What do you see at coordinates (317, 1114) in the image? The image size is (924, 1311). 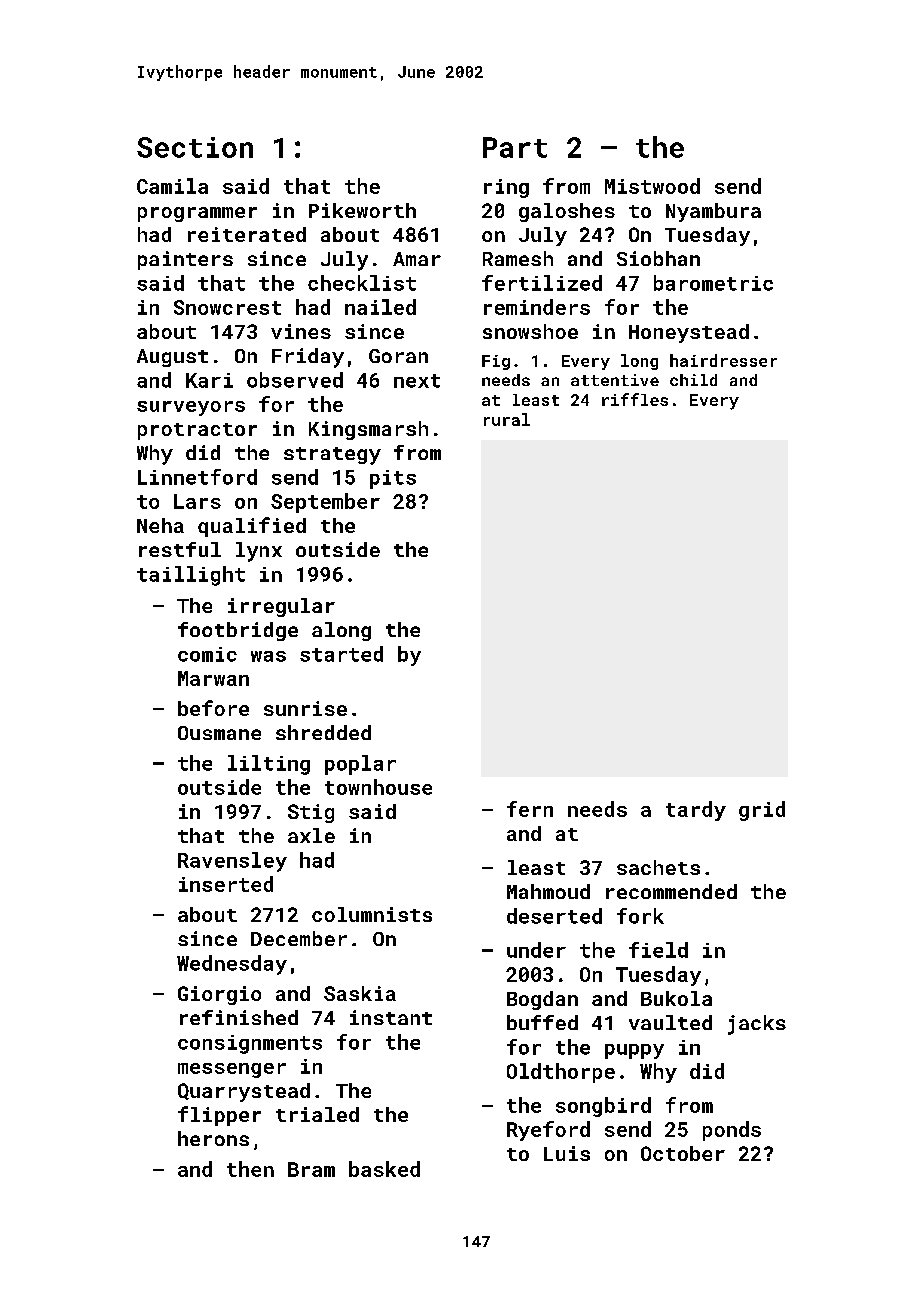 I see `trialed` at bounding box center [317, 1114].
